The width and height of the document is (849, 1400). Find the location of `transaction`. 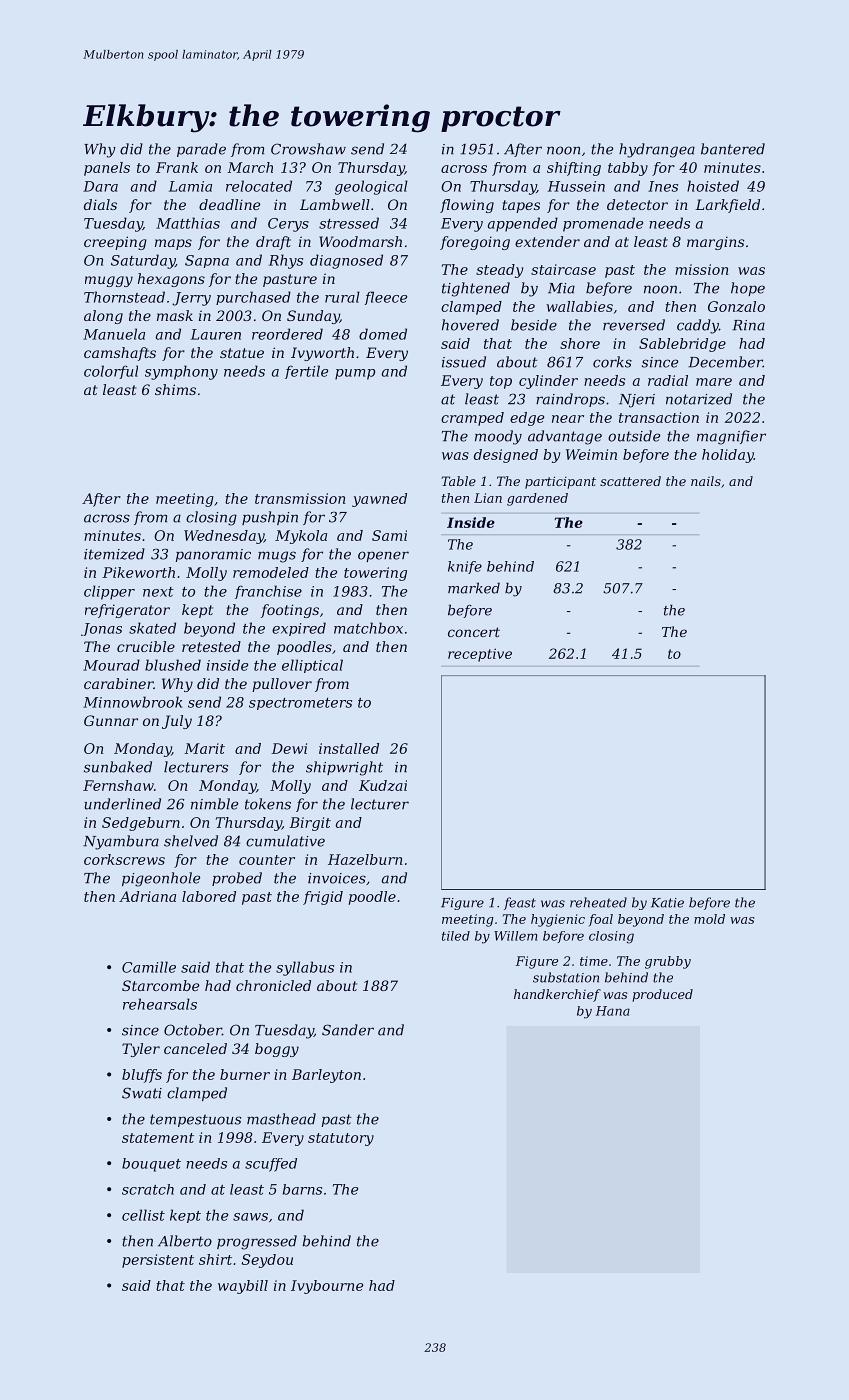

transaction is located at coordinates (659, 417).
